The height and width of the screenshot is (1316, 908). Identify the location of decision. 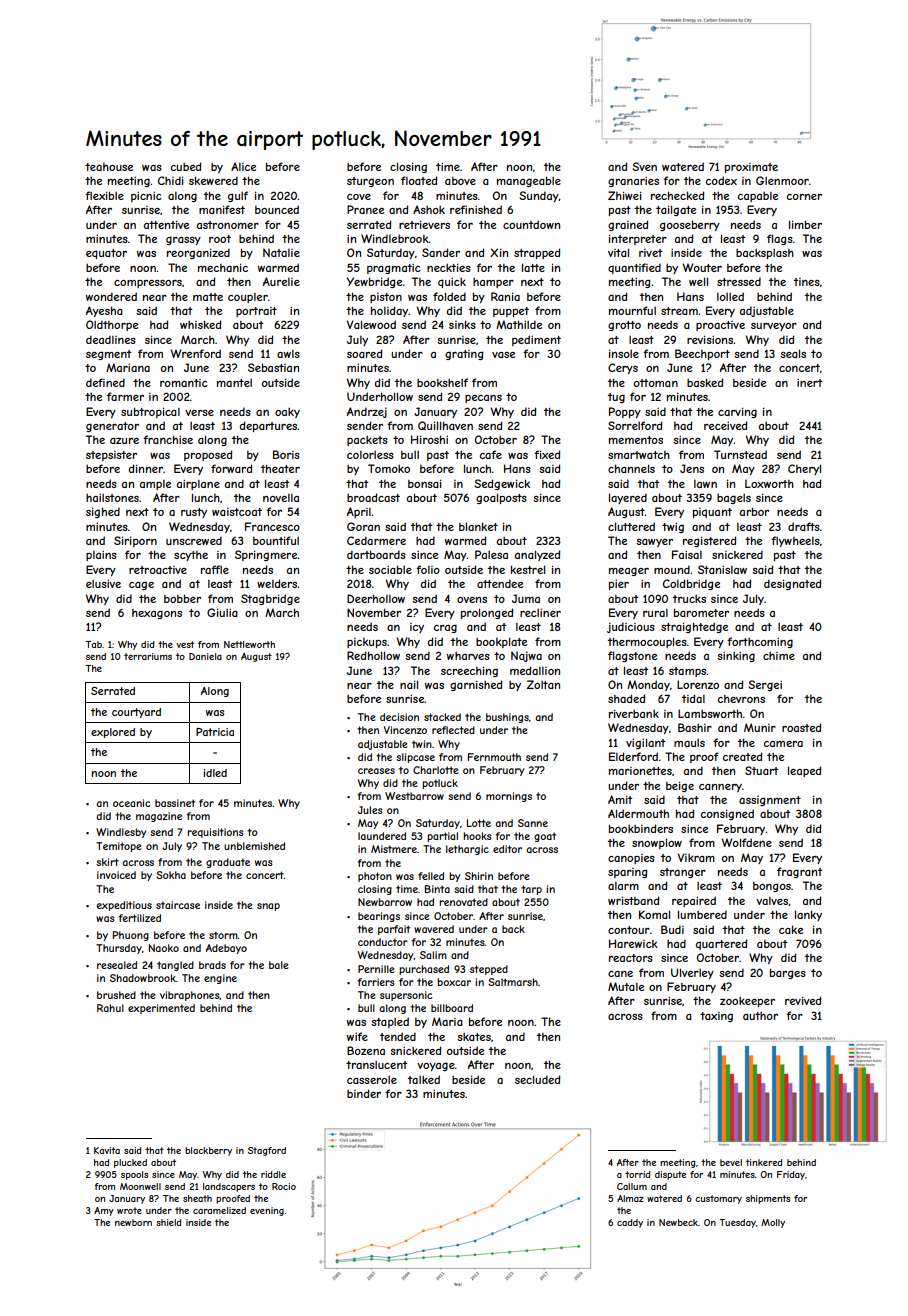
(399, 717).
